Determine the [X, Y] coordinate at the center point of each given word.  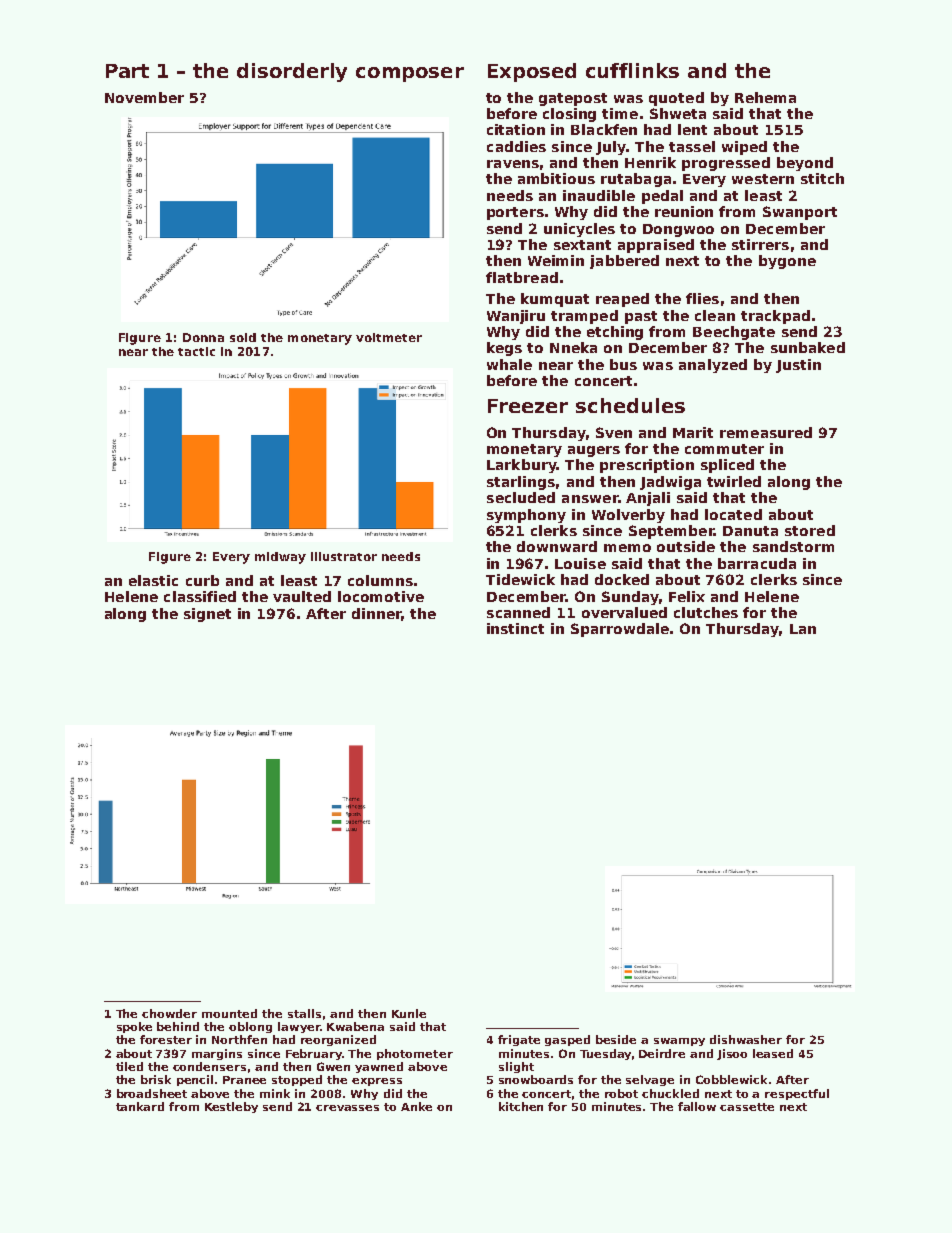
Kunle [409, 1013]
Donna [203, 337]
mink [275, 1093]
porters [515, 213]
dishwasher [746, 1039]
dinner [377, 614]
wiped [744, 148]
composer [410, 74]
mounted [229, 1013]
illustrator [344, 556]
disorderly [292, 72]
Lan [803, 629]
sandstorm [793, 546]
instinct [515, 628]
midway [280, 558]
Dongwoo [678, 230]
